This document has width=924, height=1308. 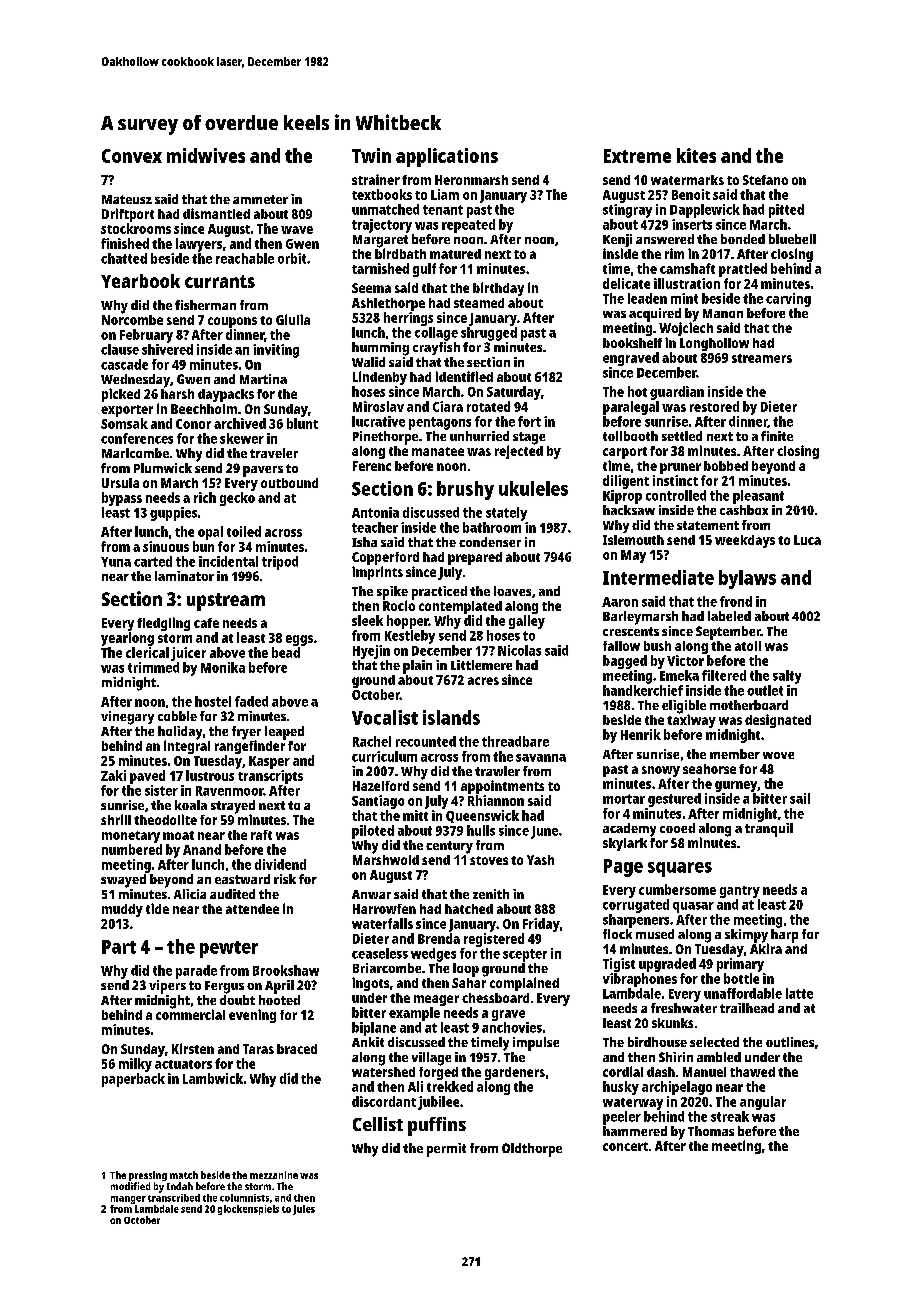 I want to click on incidental, so click(x=228, y=561).
